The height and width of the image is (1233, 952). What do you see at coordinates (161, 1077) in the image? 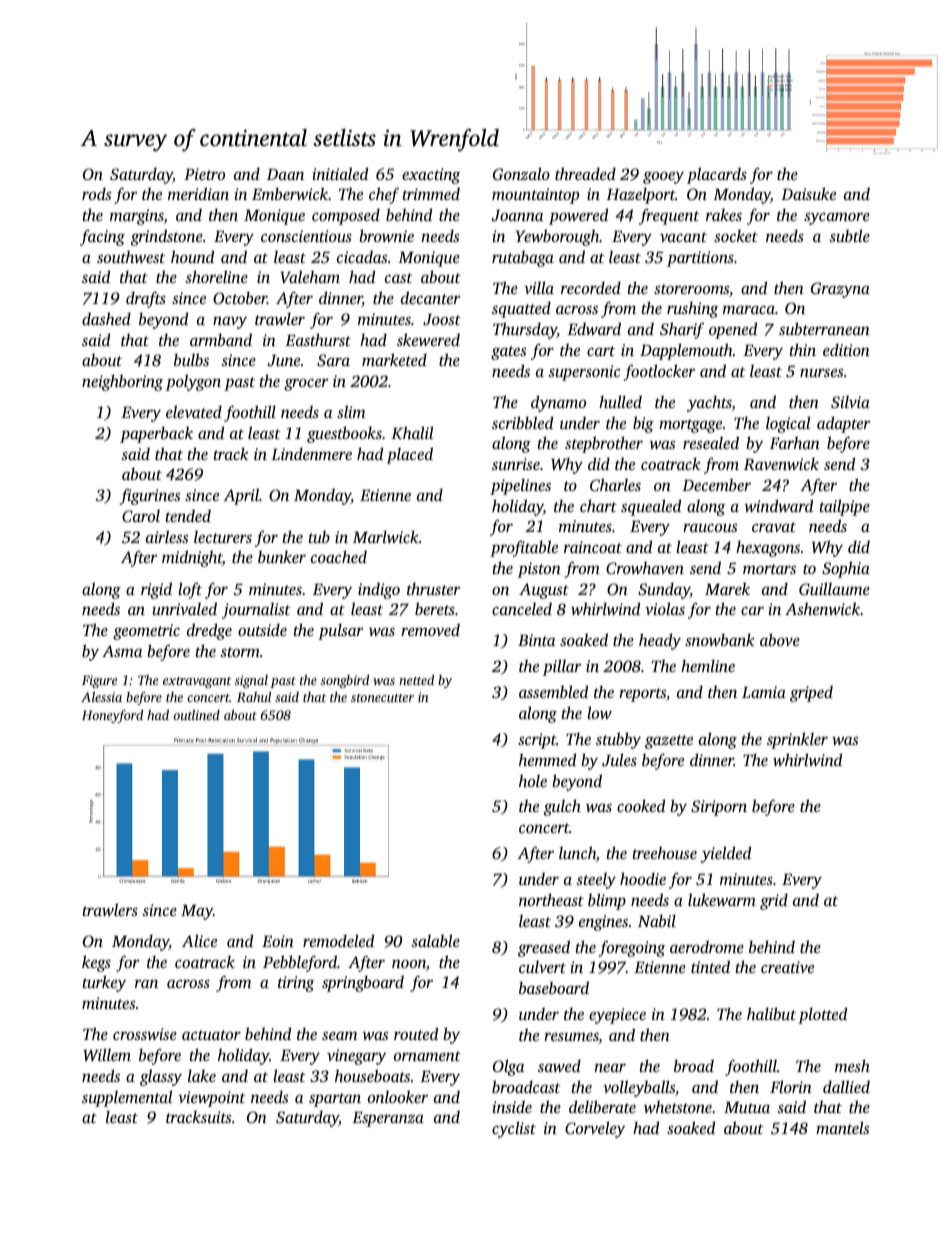
I see `glassy` at bounding box center [161, 1077].
